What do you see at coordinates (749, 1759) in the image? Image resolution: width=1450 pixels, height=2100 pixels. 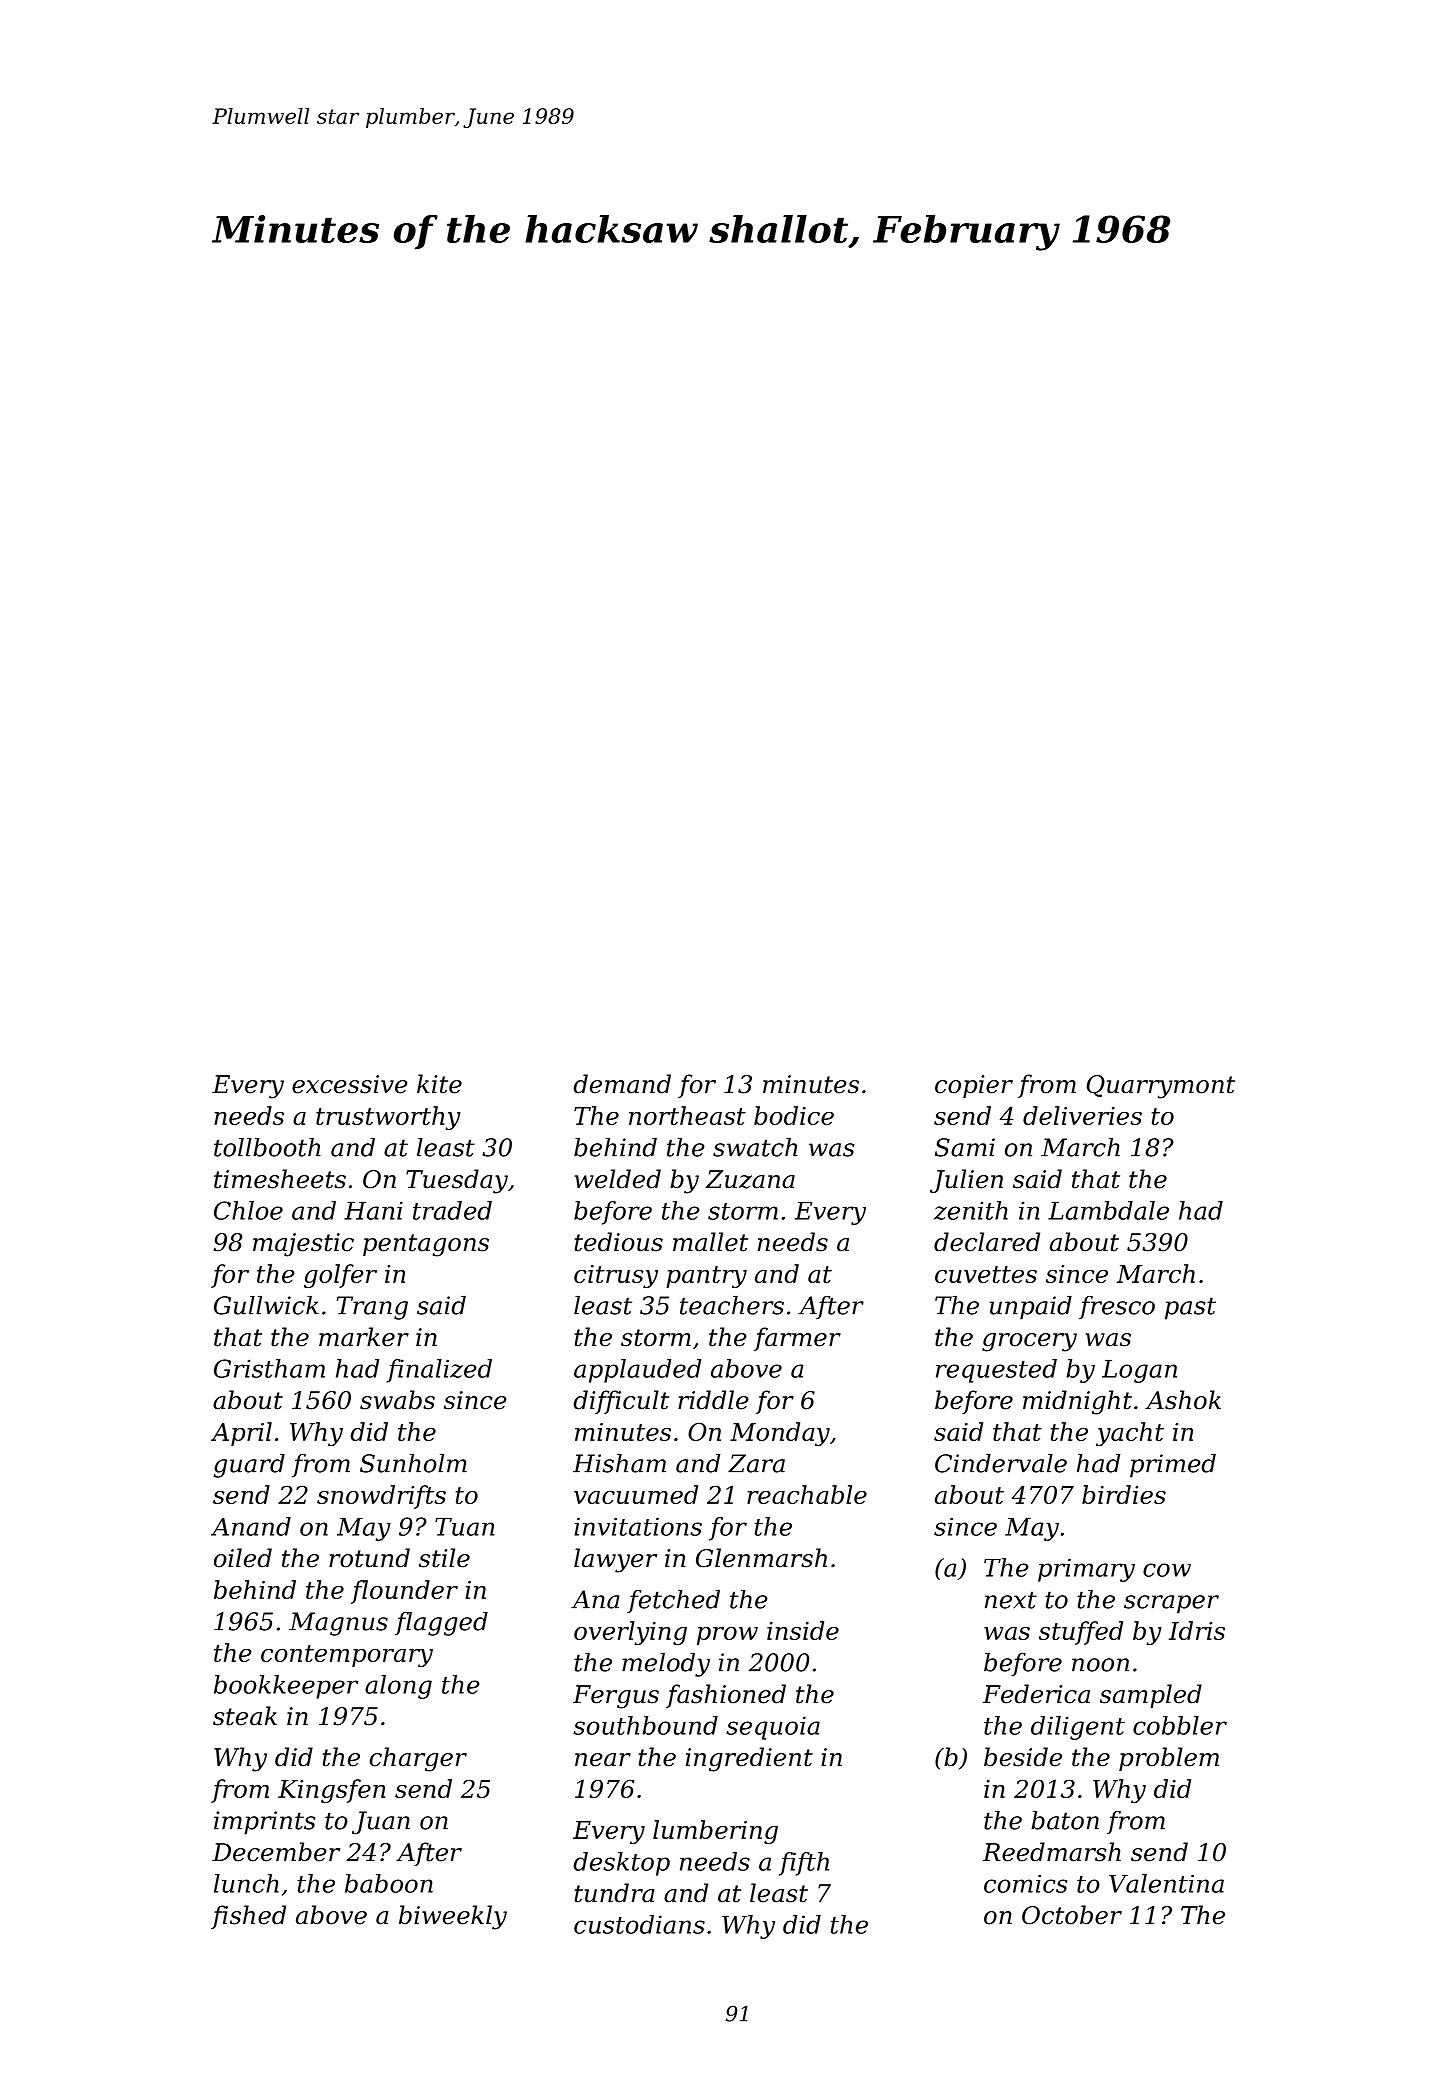 I see `ingredient` at bounding box center [749, 1759].
